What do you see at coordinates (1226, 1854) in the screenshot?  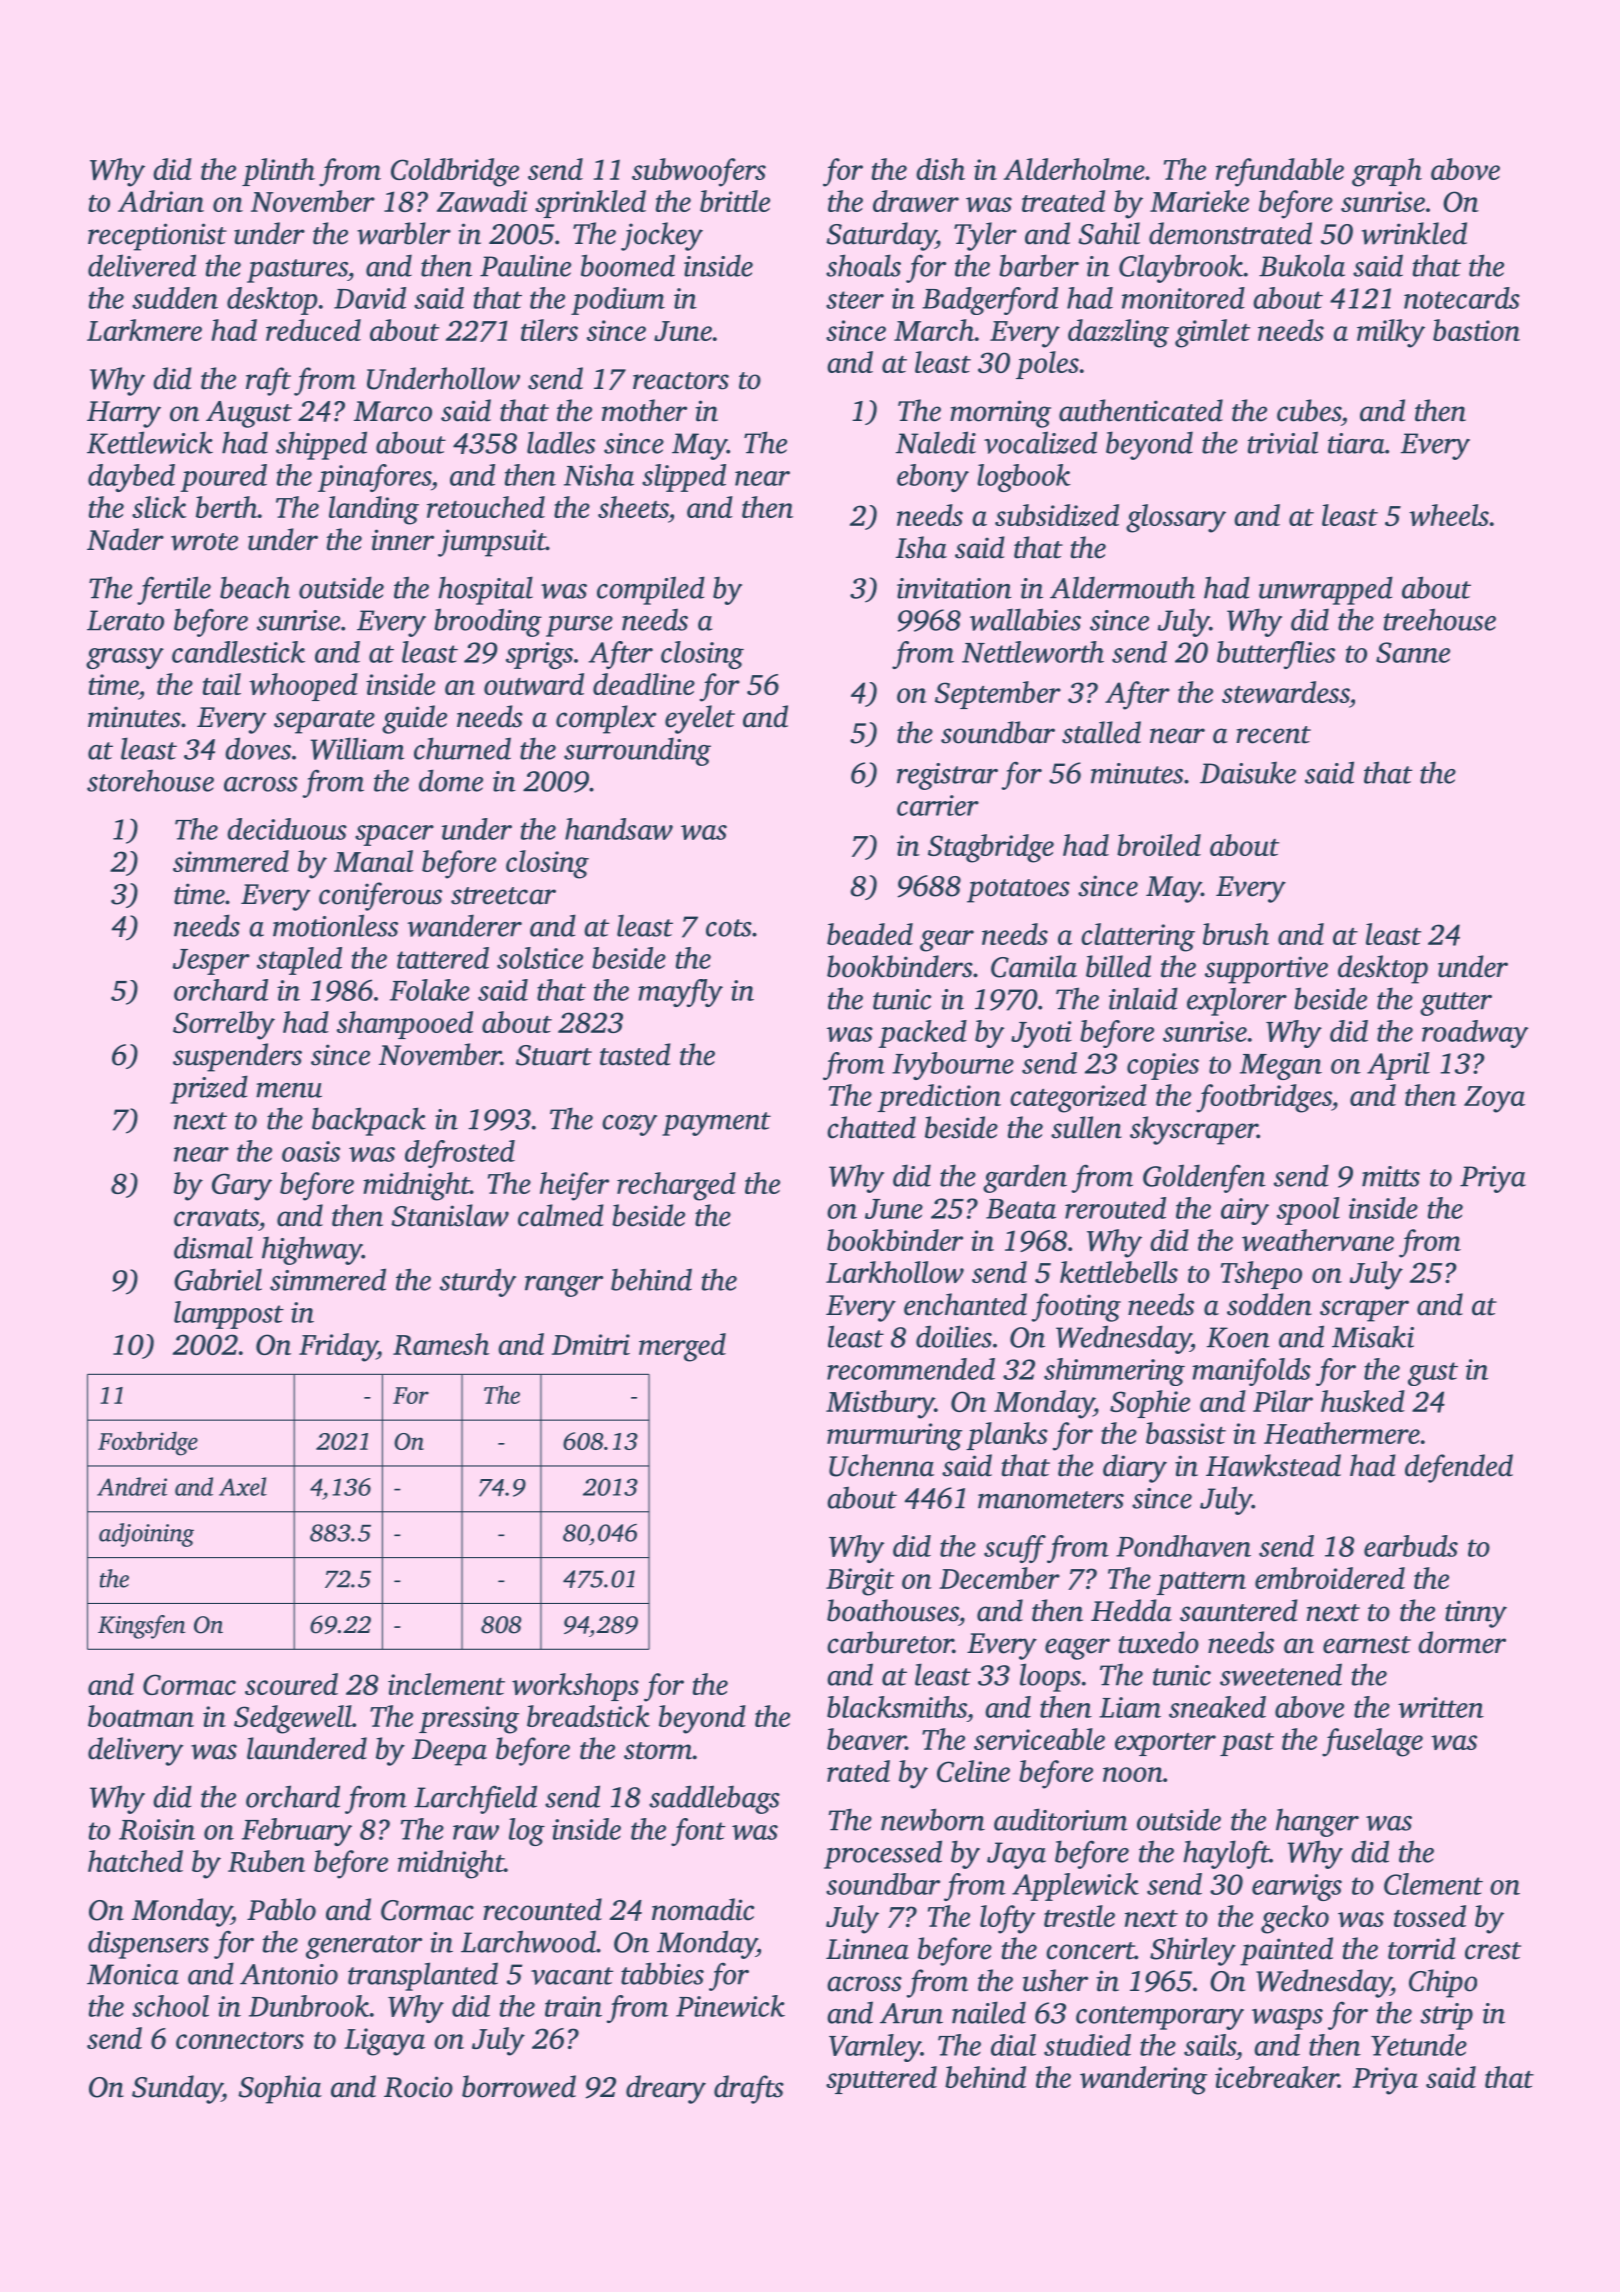 I see `hayloft` at bounding box center [1226, 1854].
